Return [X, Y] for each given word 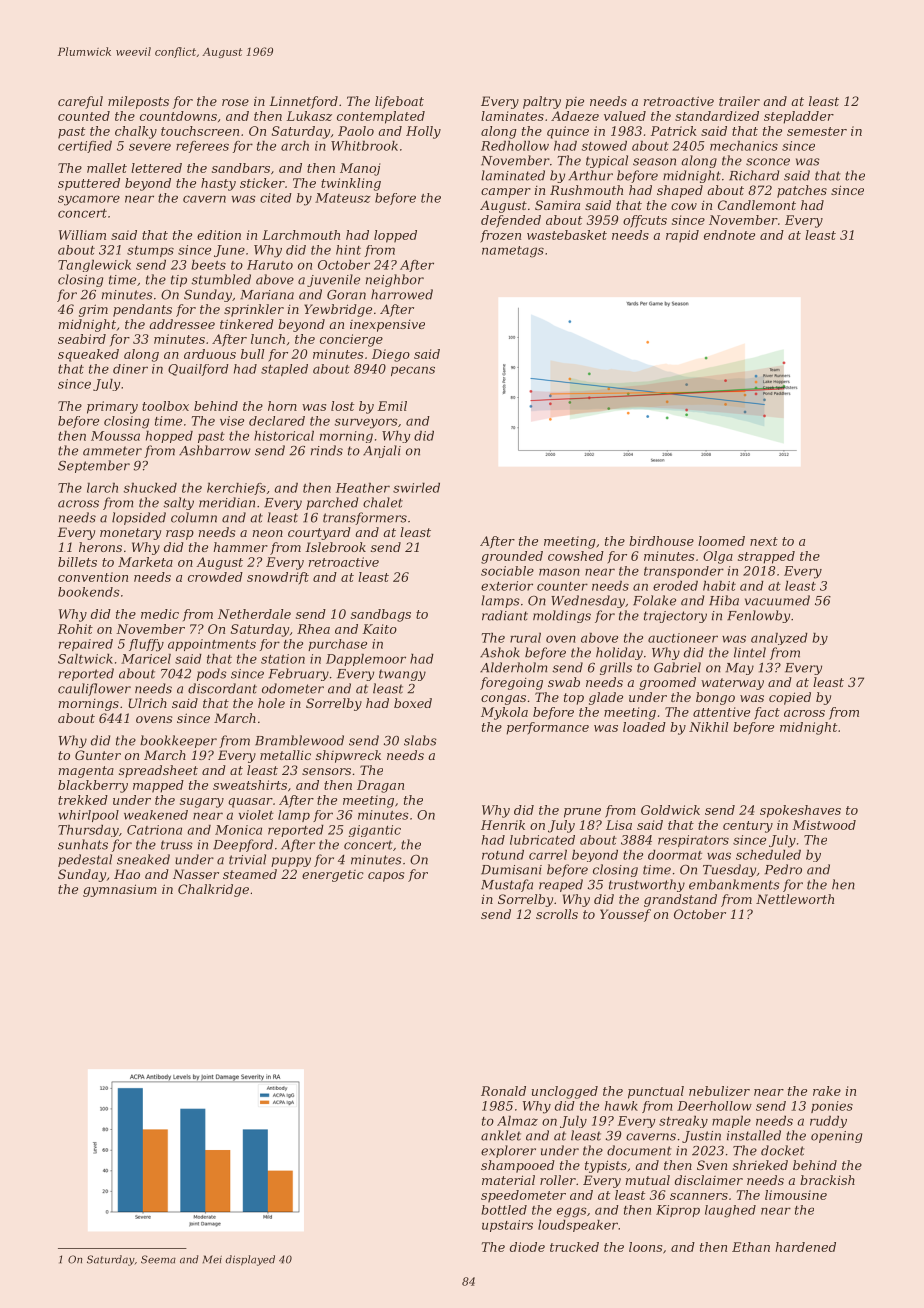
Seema [158, 1259]
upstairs [507, 1226]
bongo [715, 698]
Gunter [98, 755]
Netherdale [254, 614]
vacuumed [777, 600]
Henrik [503, 825]
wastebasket [567, 235]
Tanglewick [94, 266]
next [764, 541]
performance [547, 728]
